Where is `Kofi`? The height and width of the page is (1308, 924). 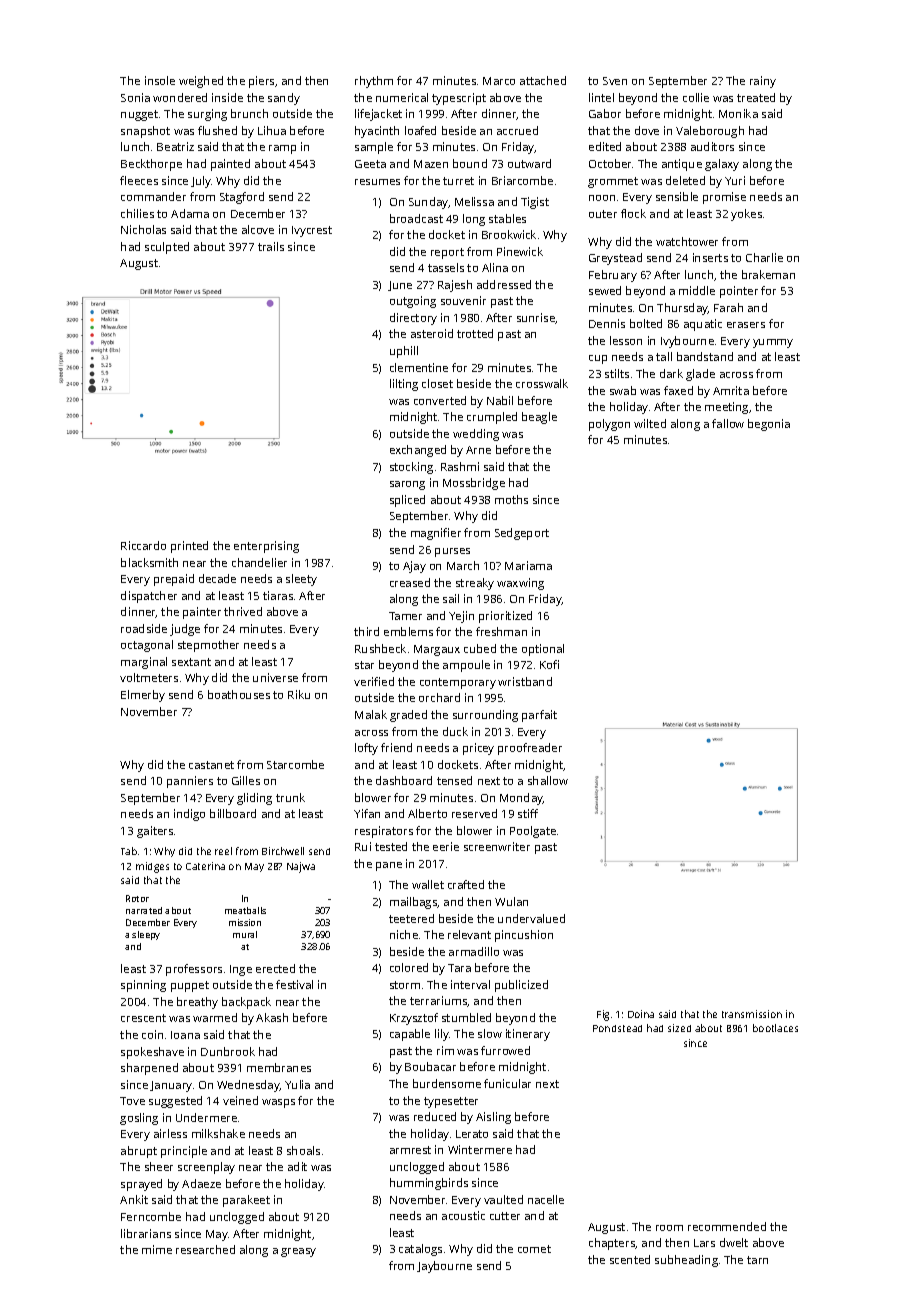 Kofi is located at coordinates (549, 664).
